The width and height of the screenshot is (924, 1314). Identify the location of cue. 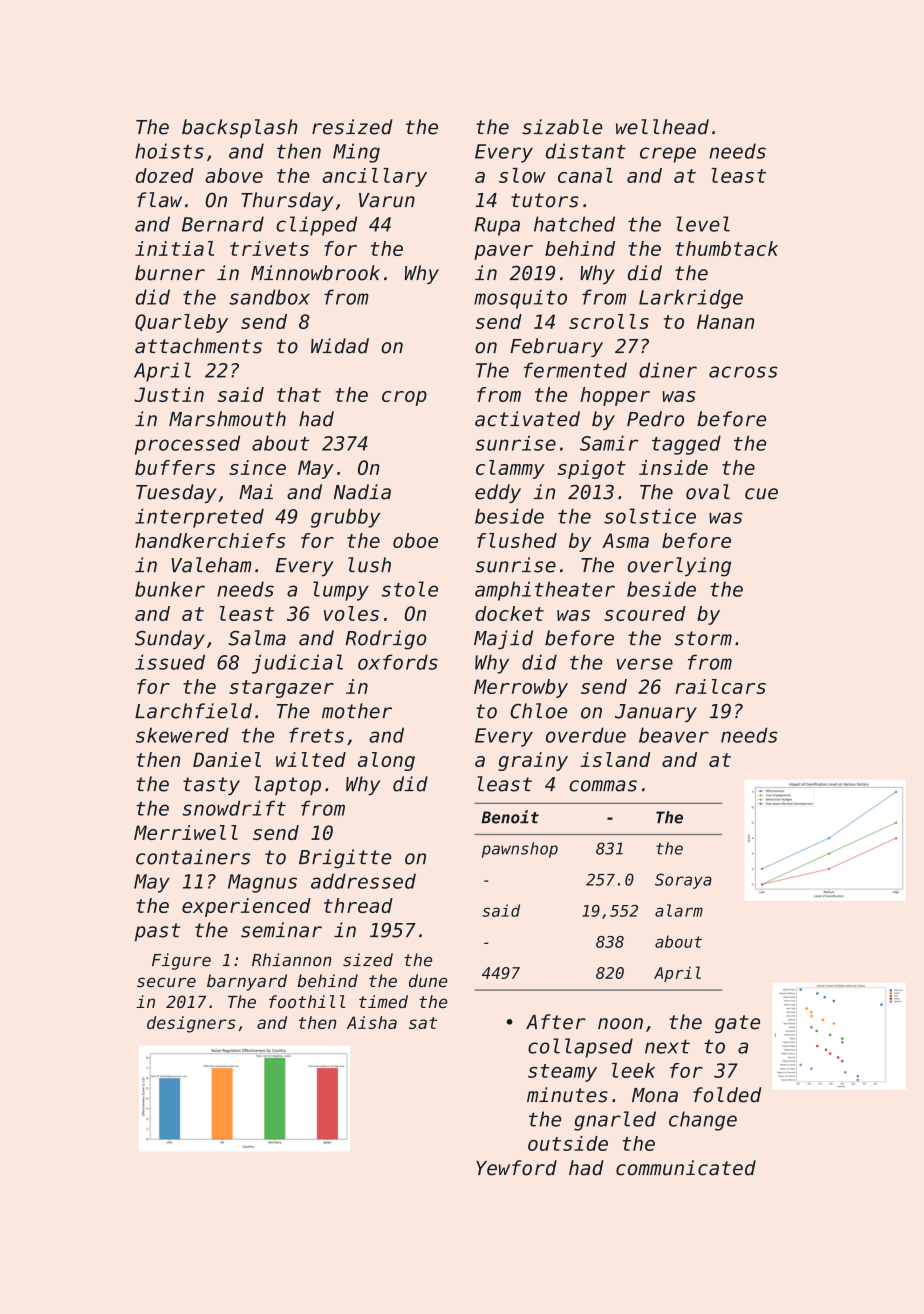
(761, 494).
